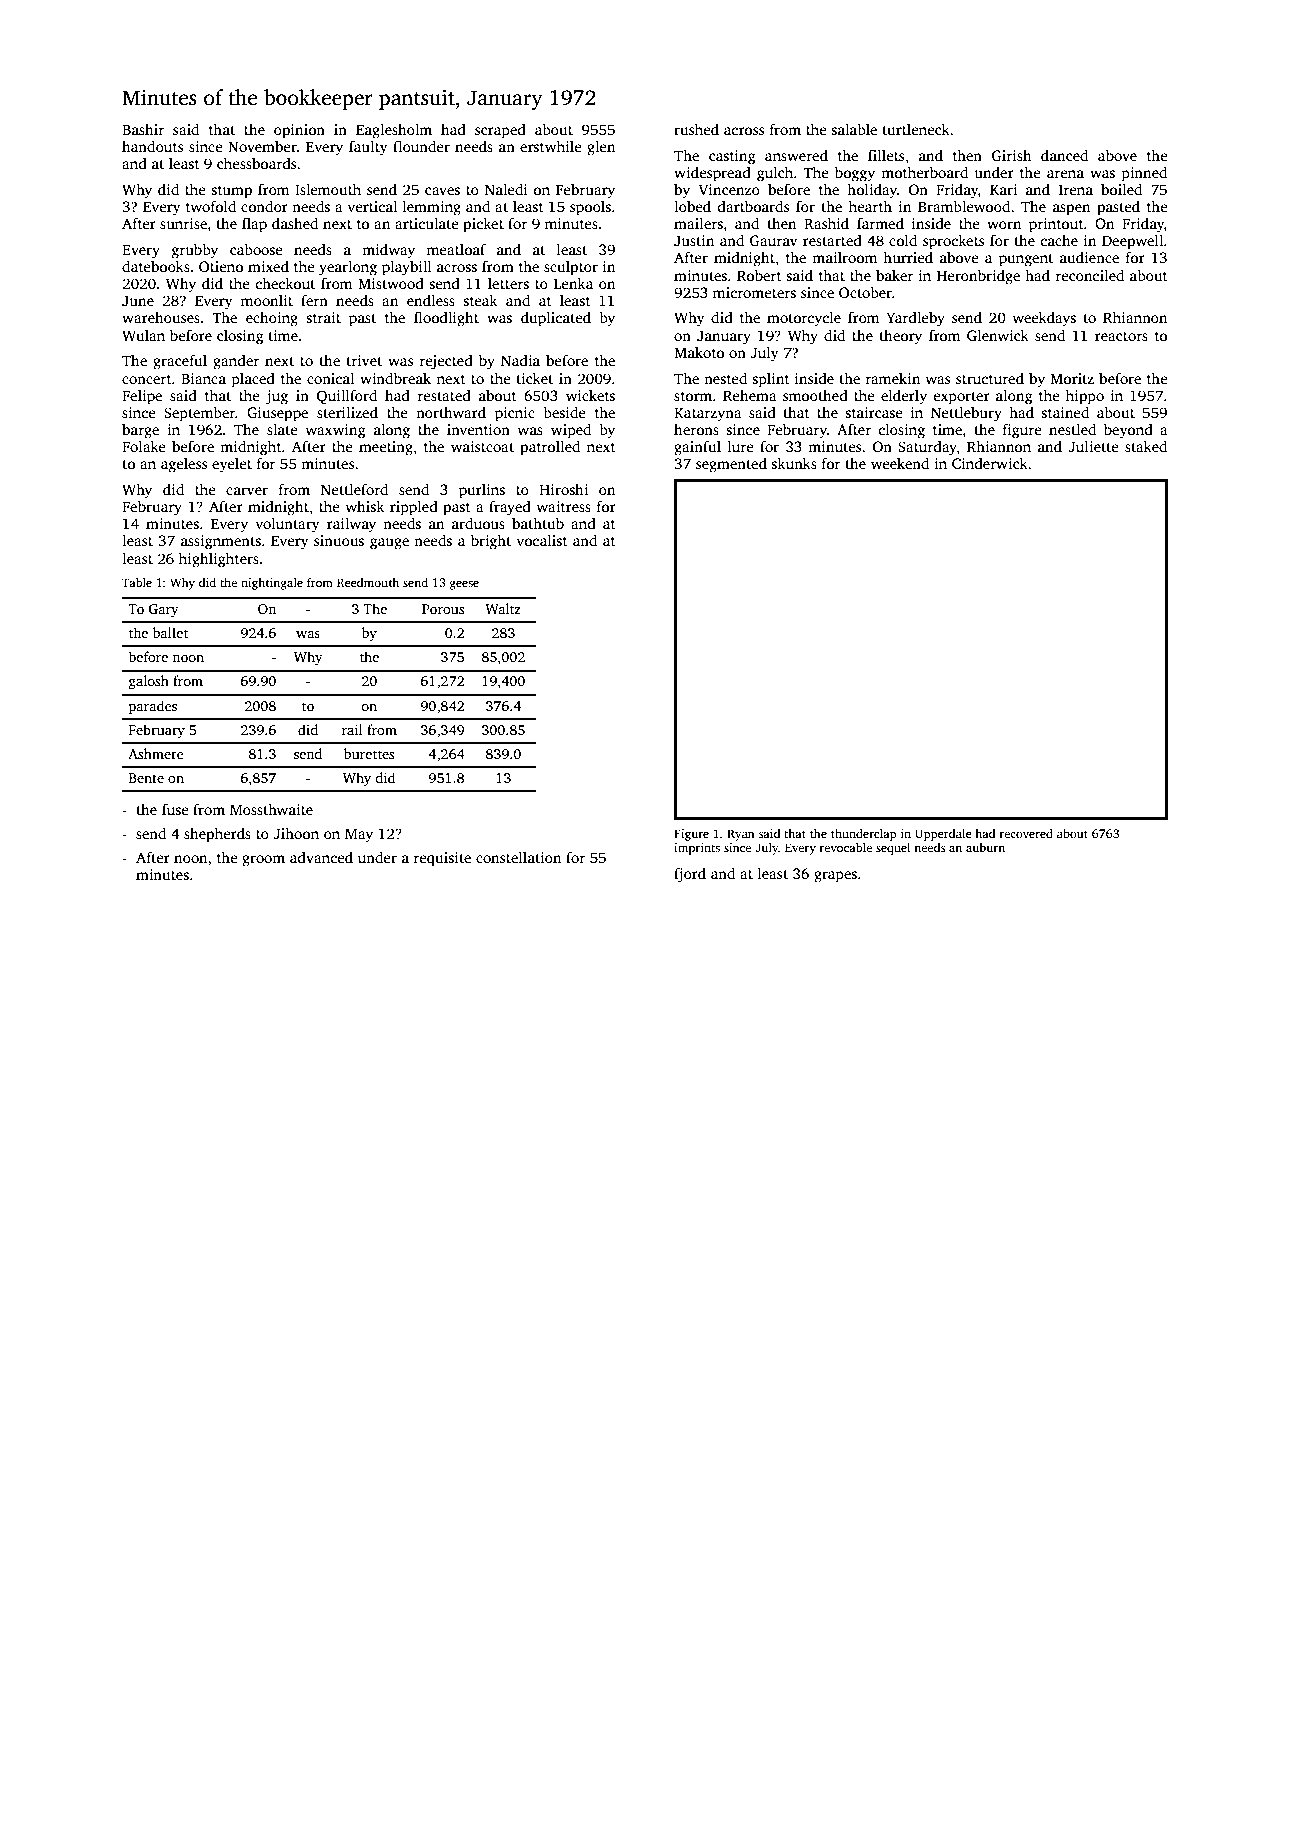 This page has height=1825, width=1290. I want to click on erstwhile, so click(551, 146).
